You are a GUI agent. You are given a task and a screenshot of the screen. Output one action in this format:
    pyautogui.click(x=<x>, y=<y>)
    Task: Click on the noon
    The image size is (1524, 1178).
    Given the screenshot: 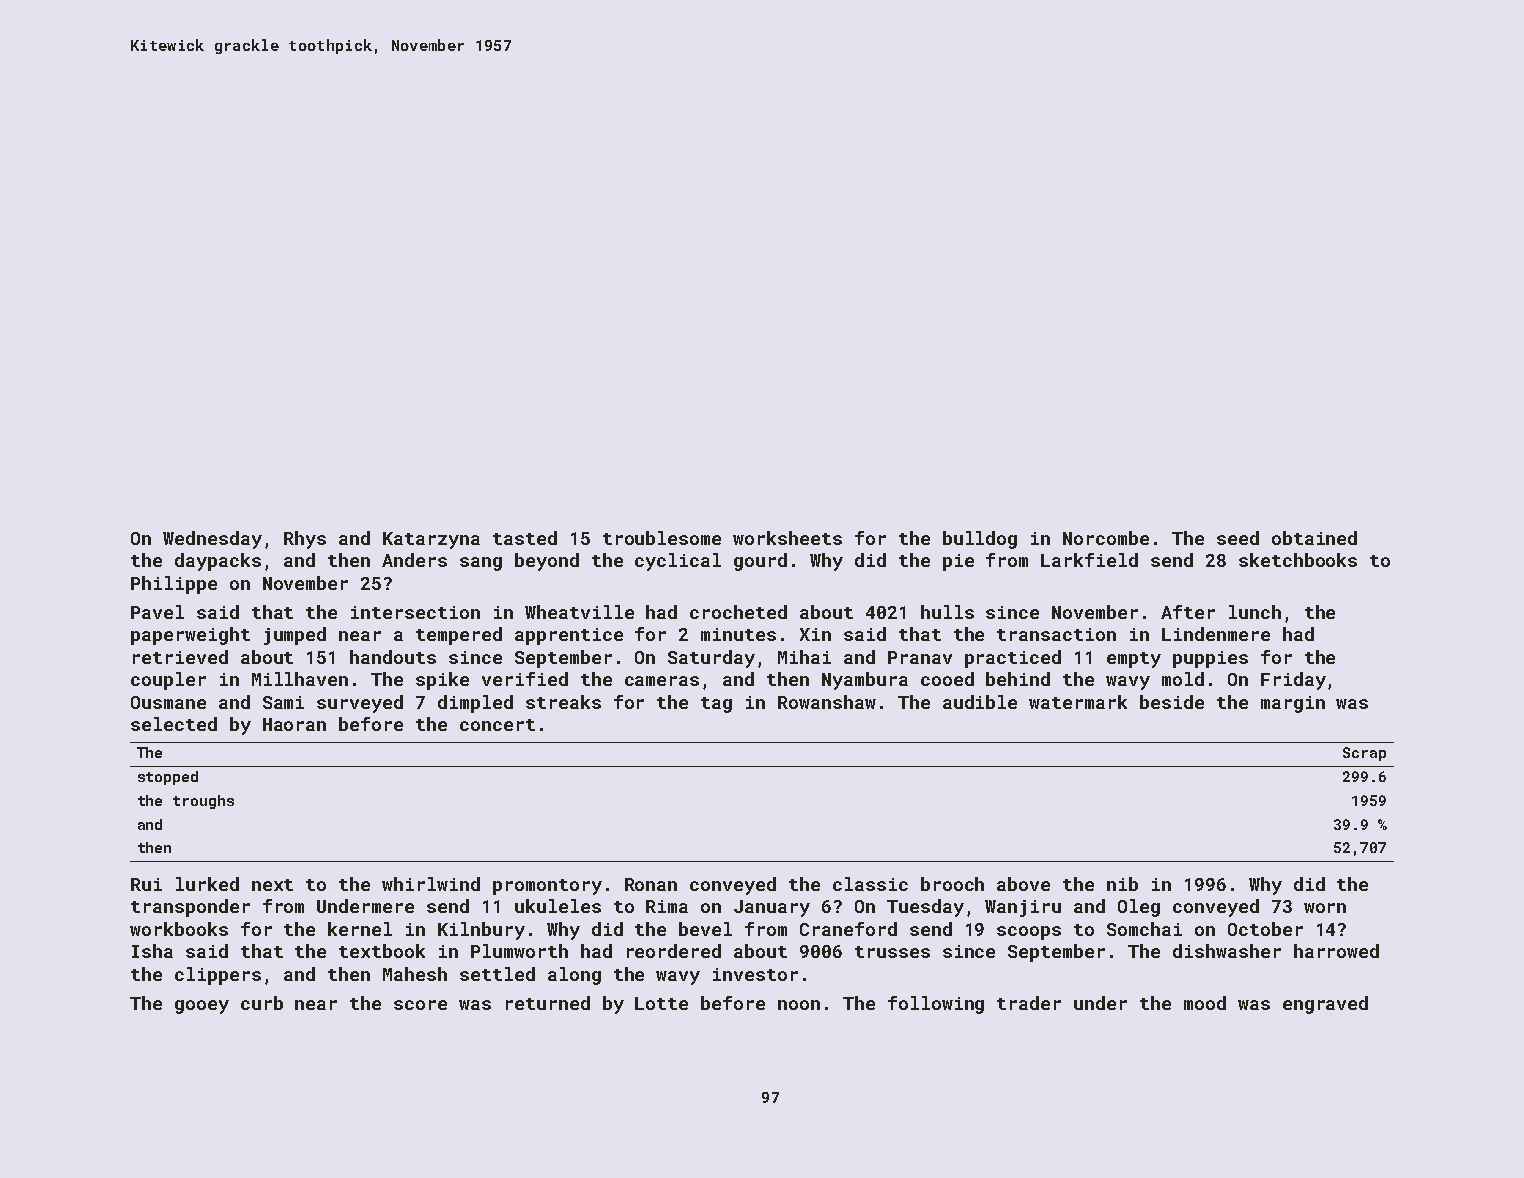 What is the action you would take?
    pyautogui.click(x=799, y=1005)
